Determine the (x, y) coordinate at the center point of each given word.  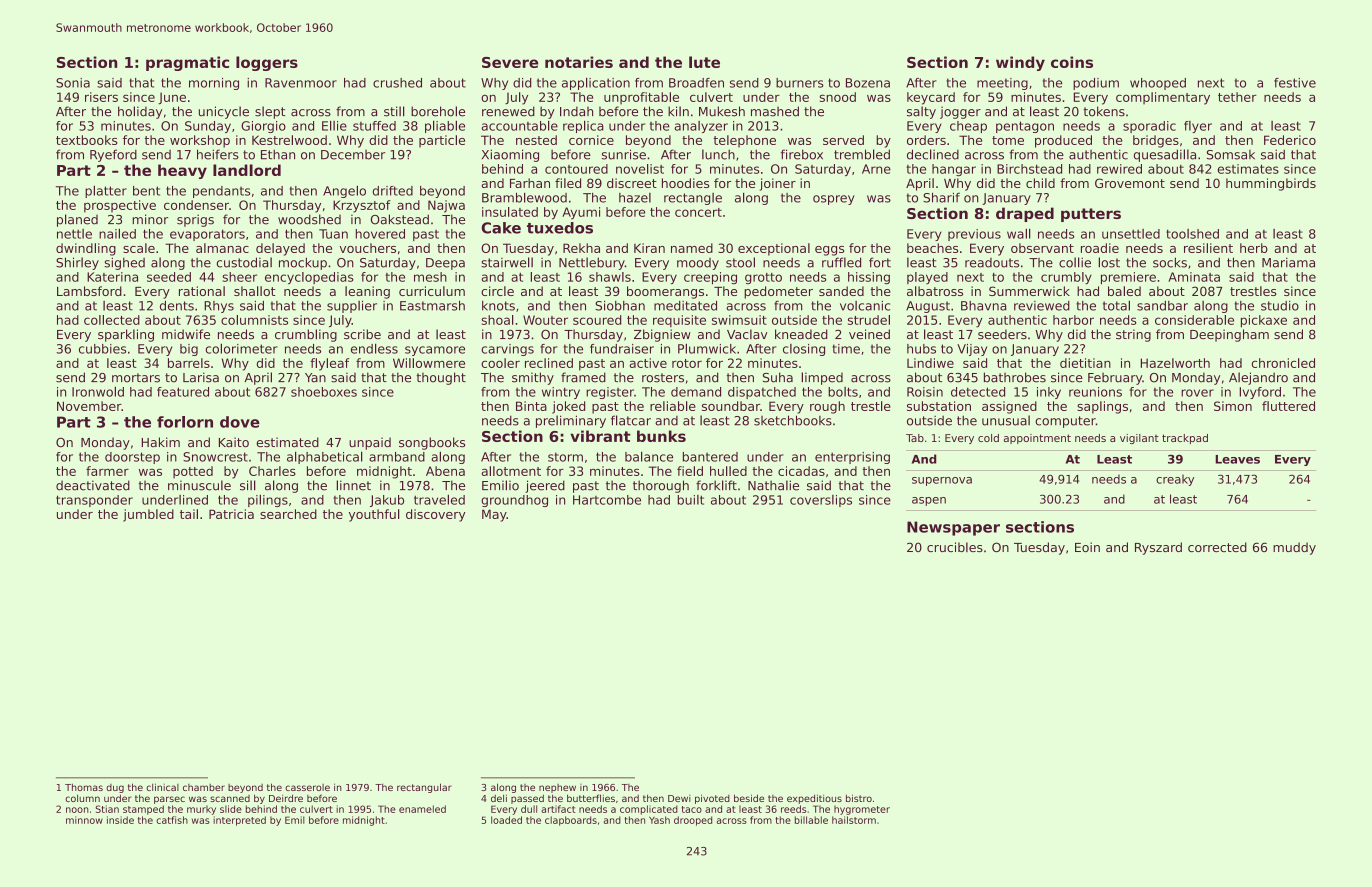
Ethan (278, 154)
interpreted (239, 821)
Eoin (1087, 547)
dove (240, 422)
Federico (1290, 140)
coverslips (821, 501)
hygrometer (862, 810)
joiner (778, 184)
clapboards (571, 821)
